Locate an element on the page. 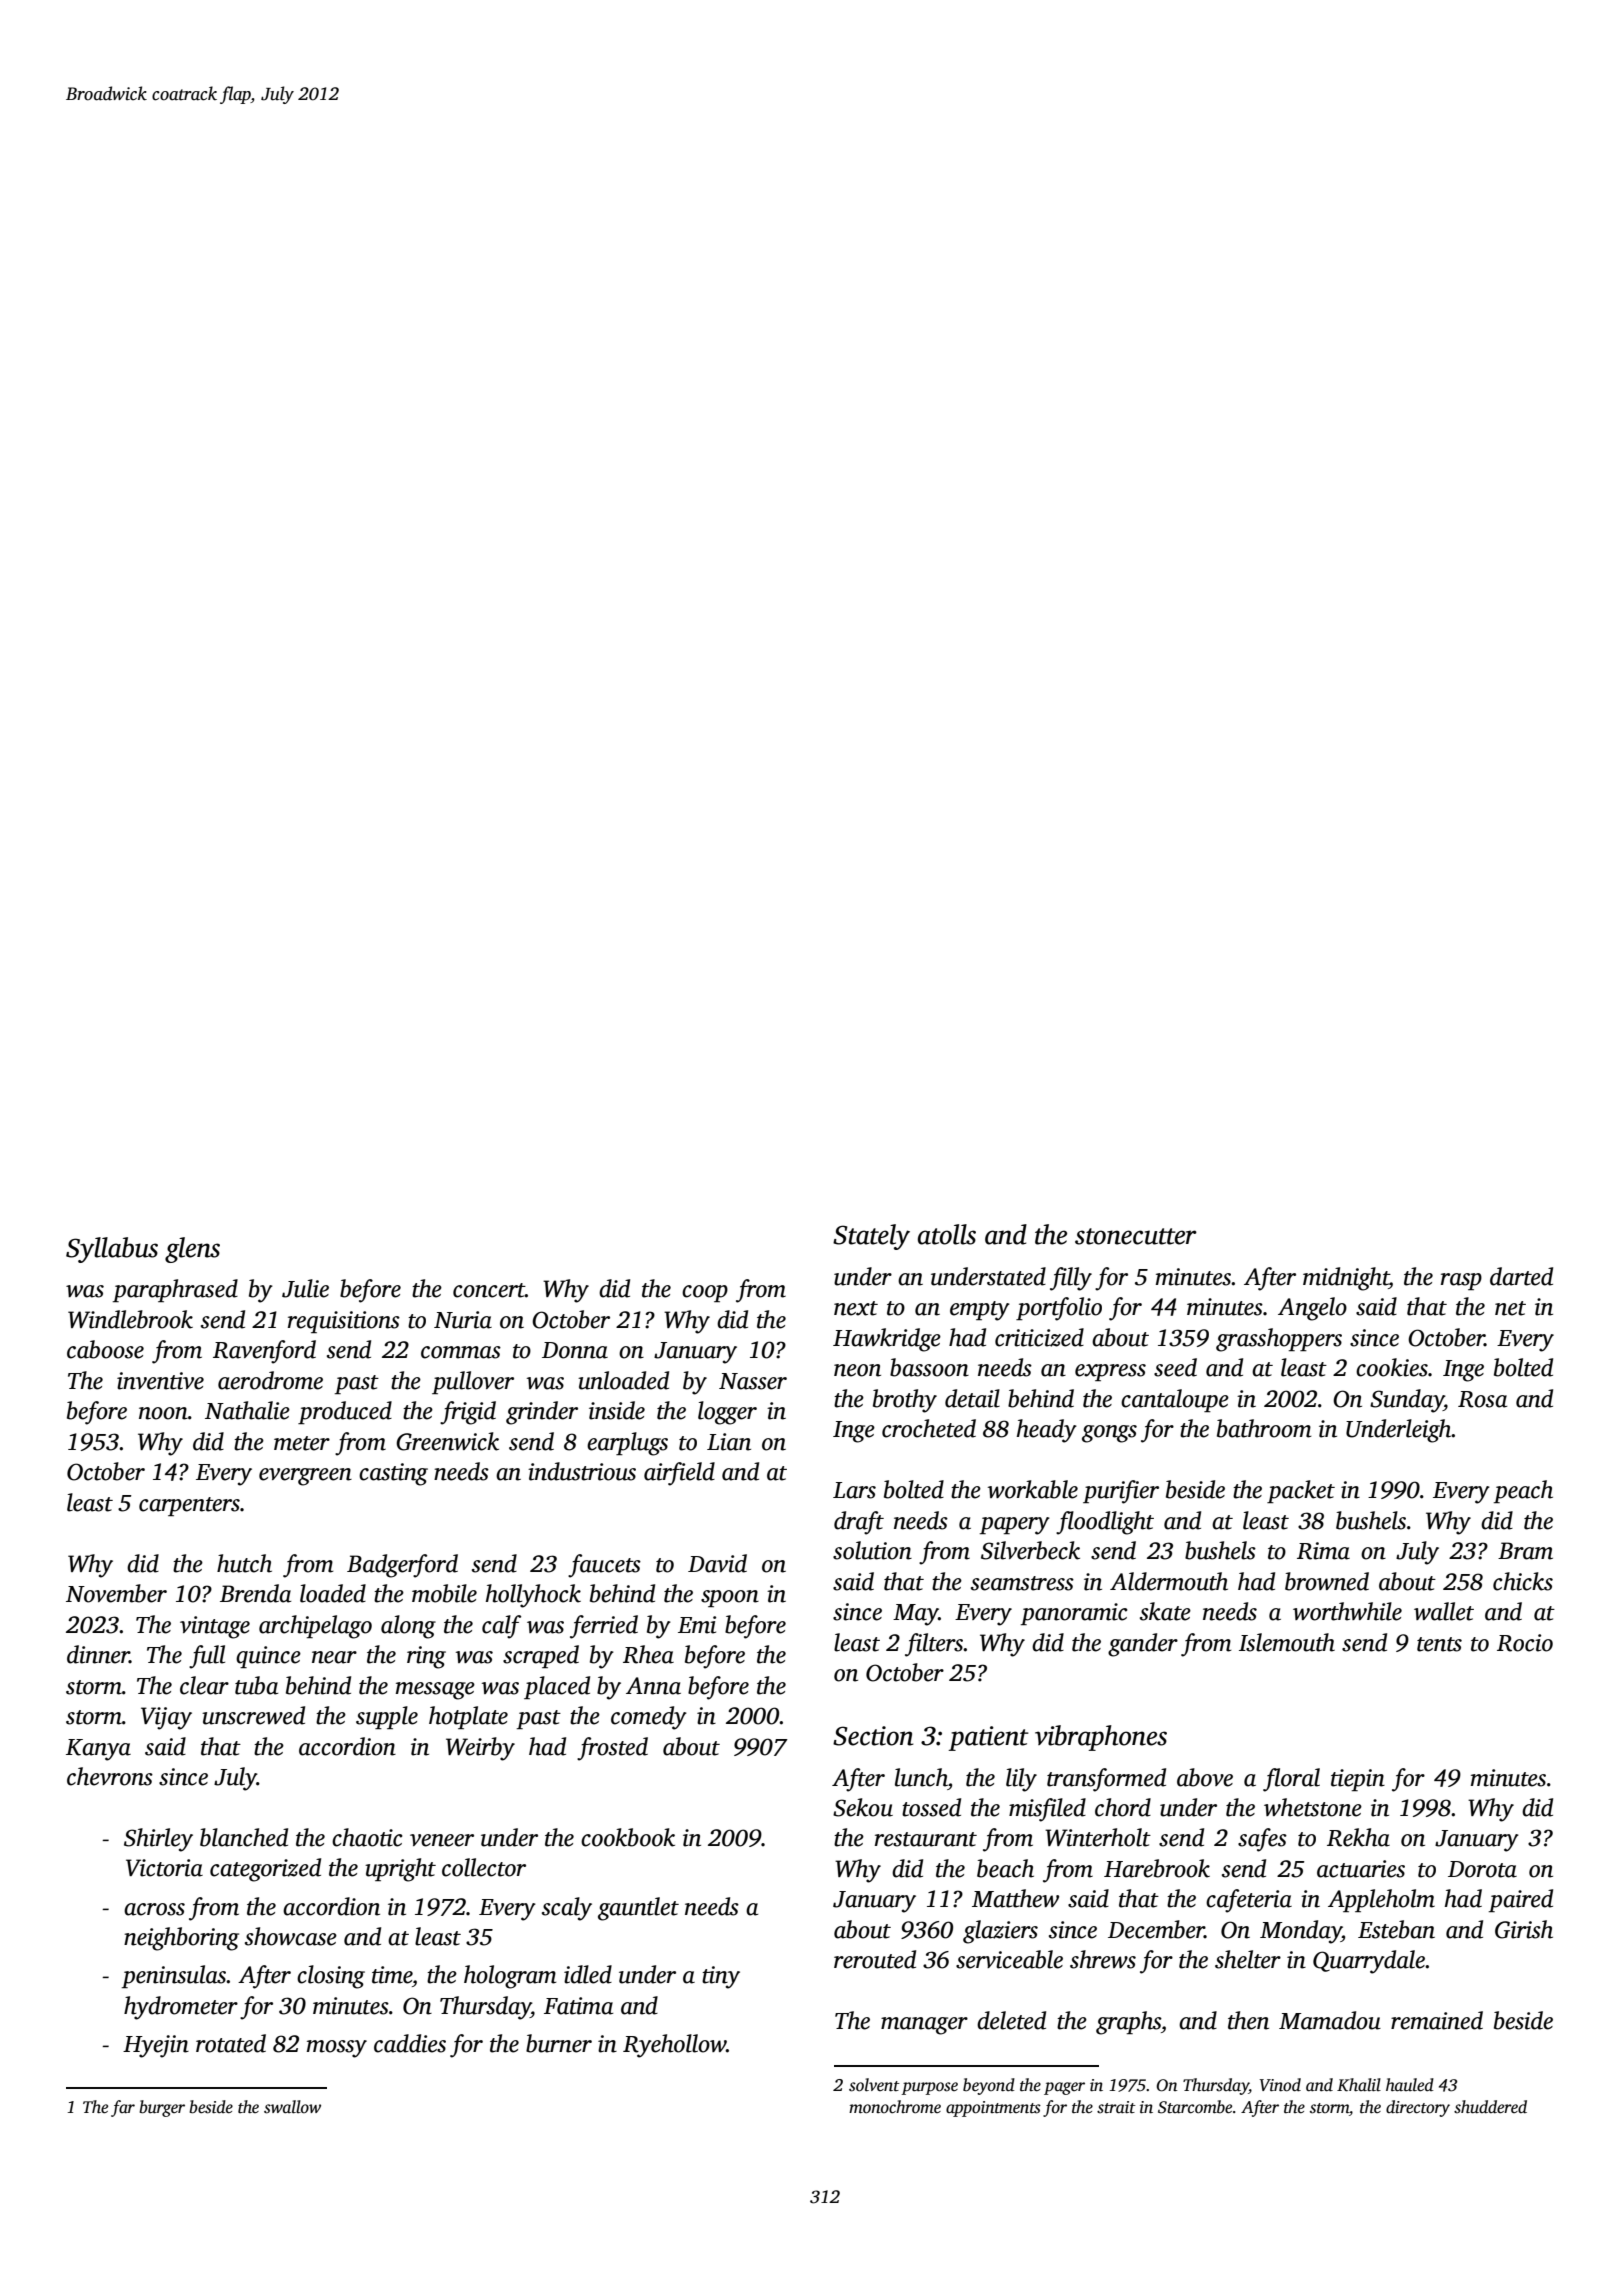 This page has height=2292, width=1620. Anna is located at coordinates (653, 1686).
